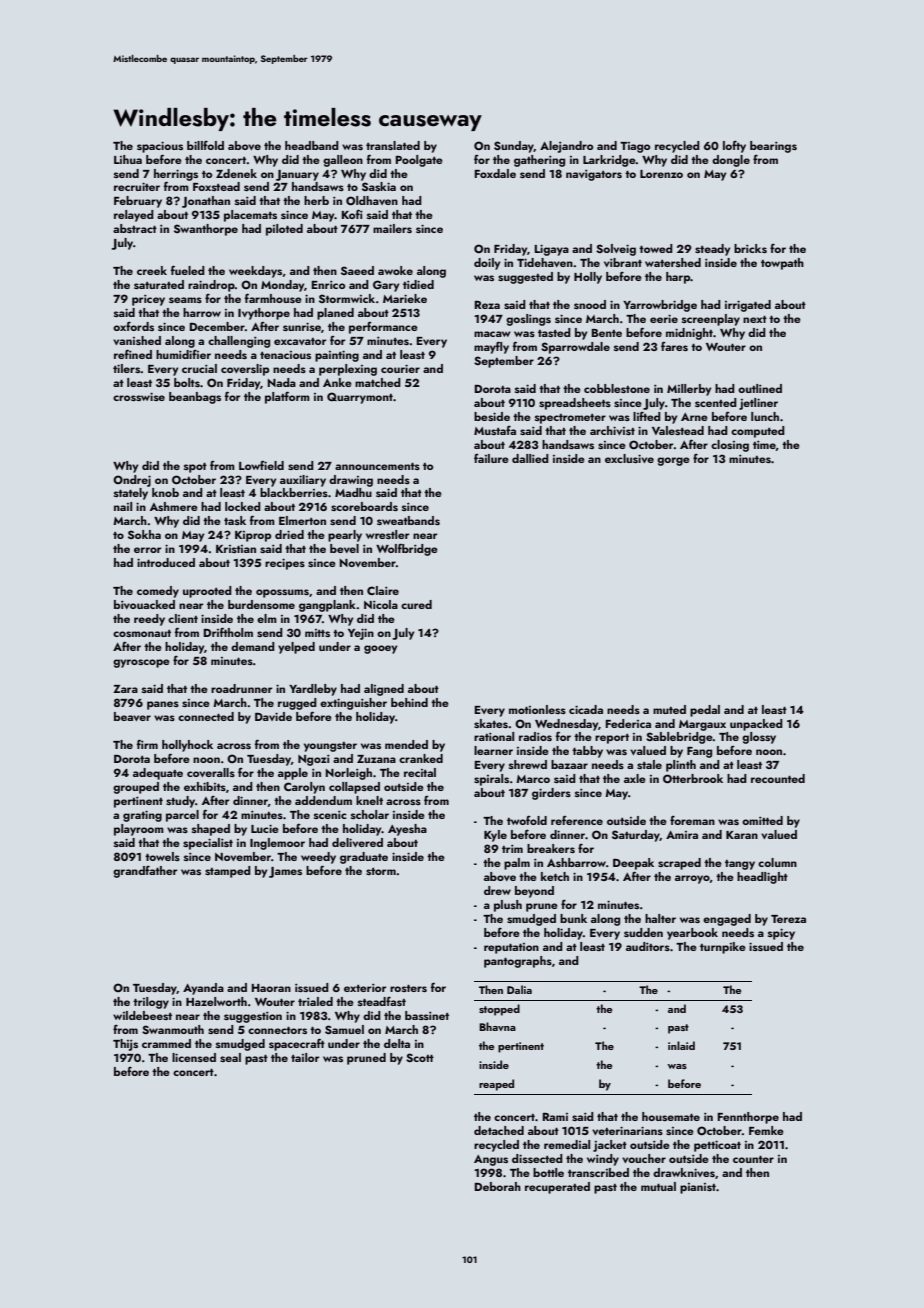  What do you see at coordinates (635, 147) in the screenshot?
I see `Tiago` at bounding box center [635, 147].
